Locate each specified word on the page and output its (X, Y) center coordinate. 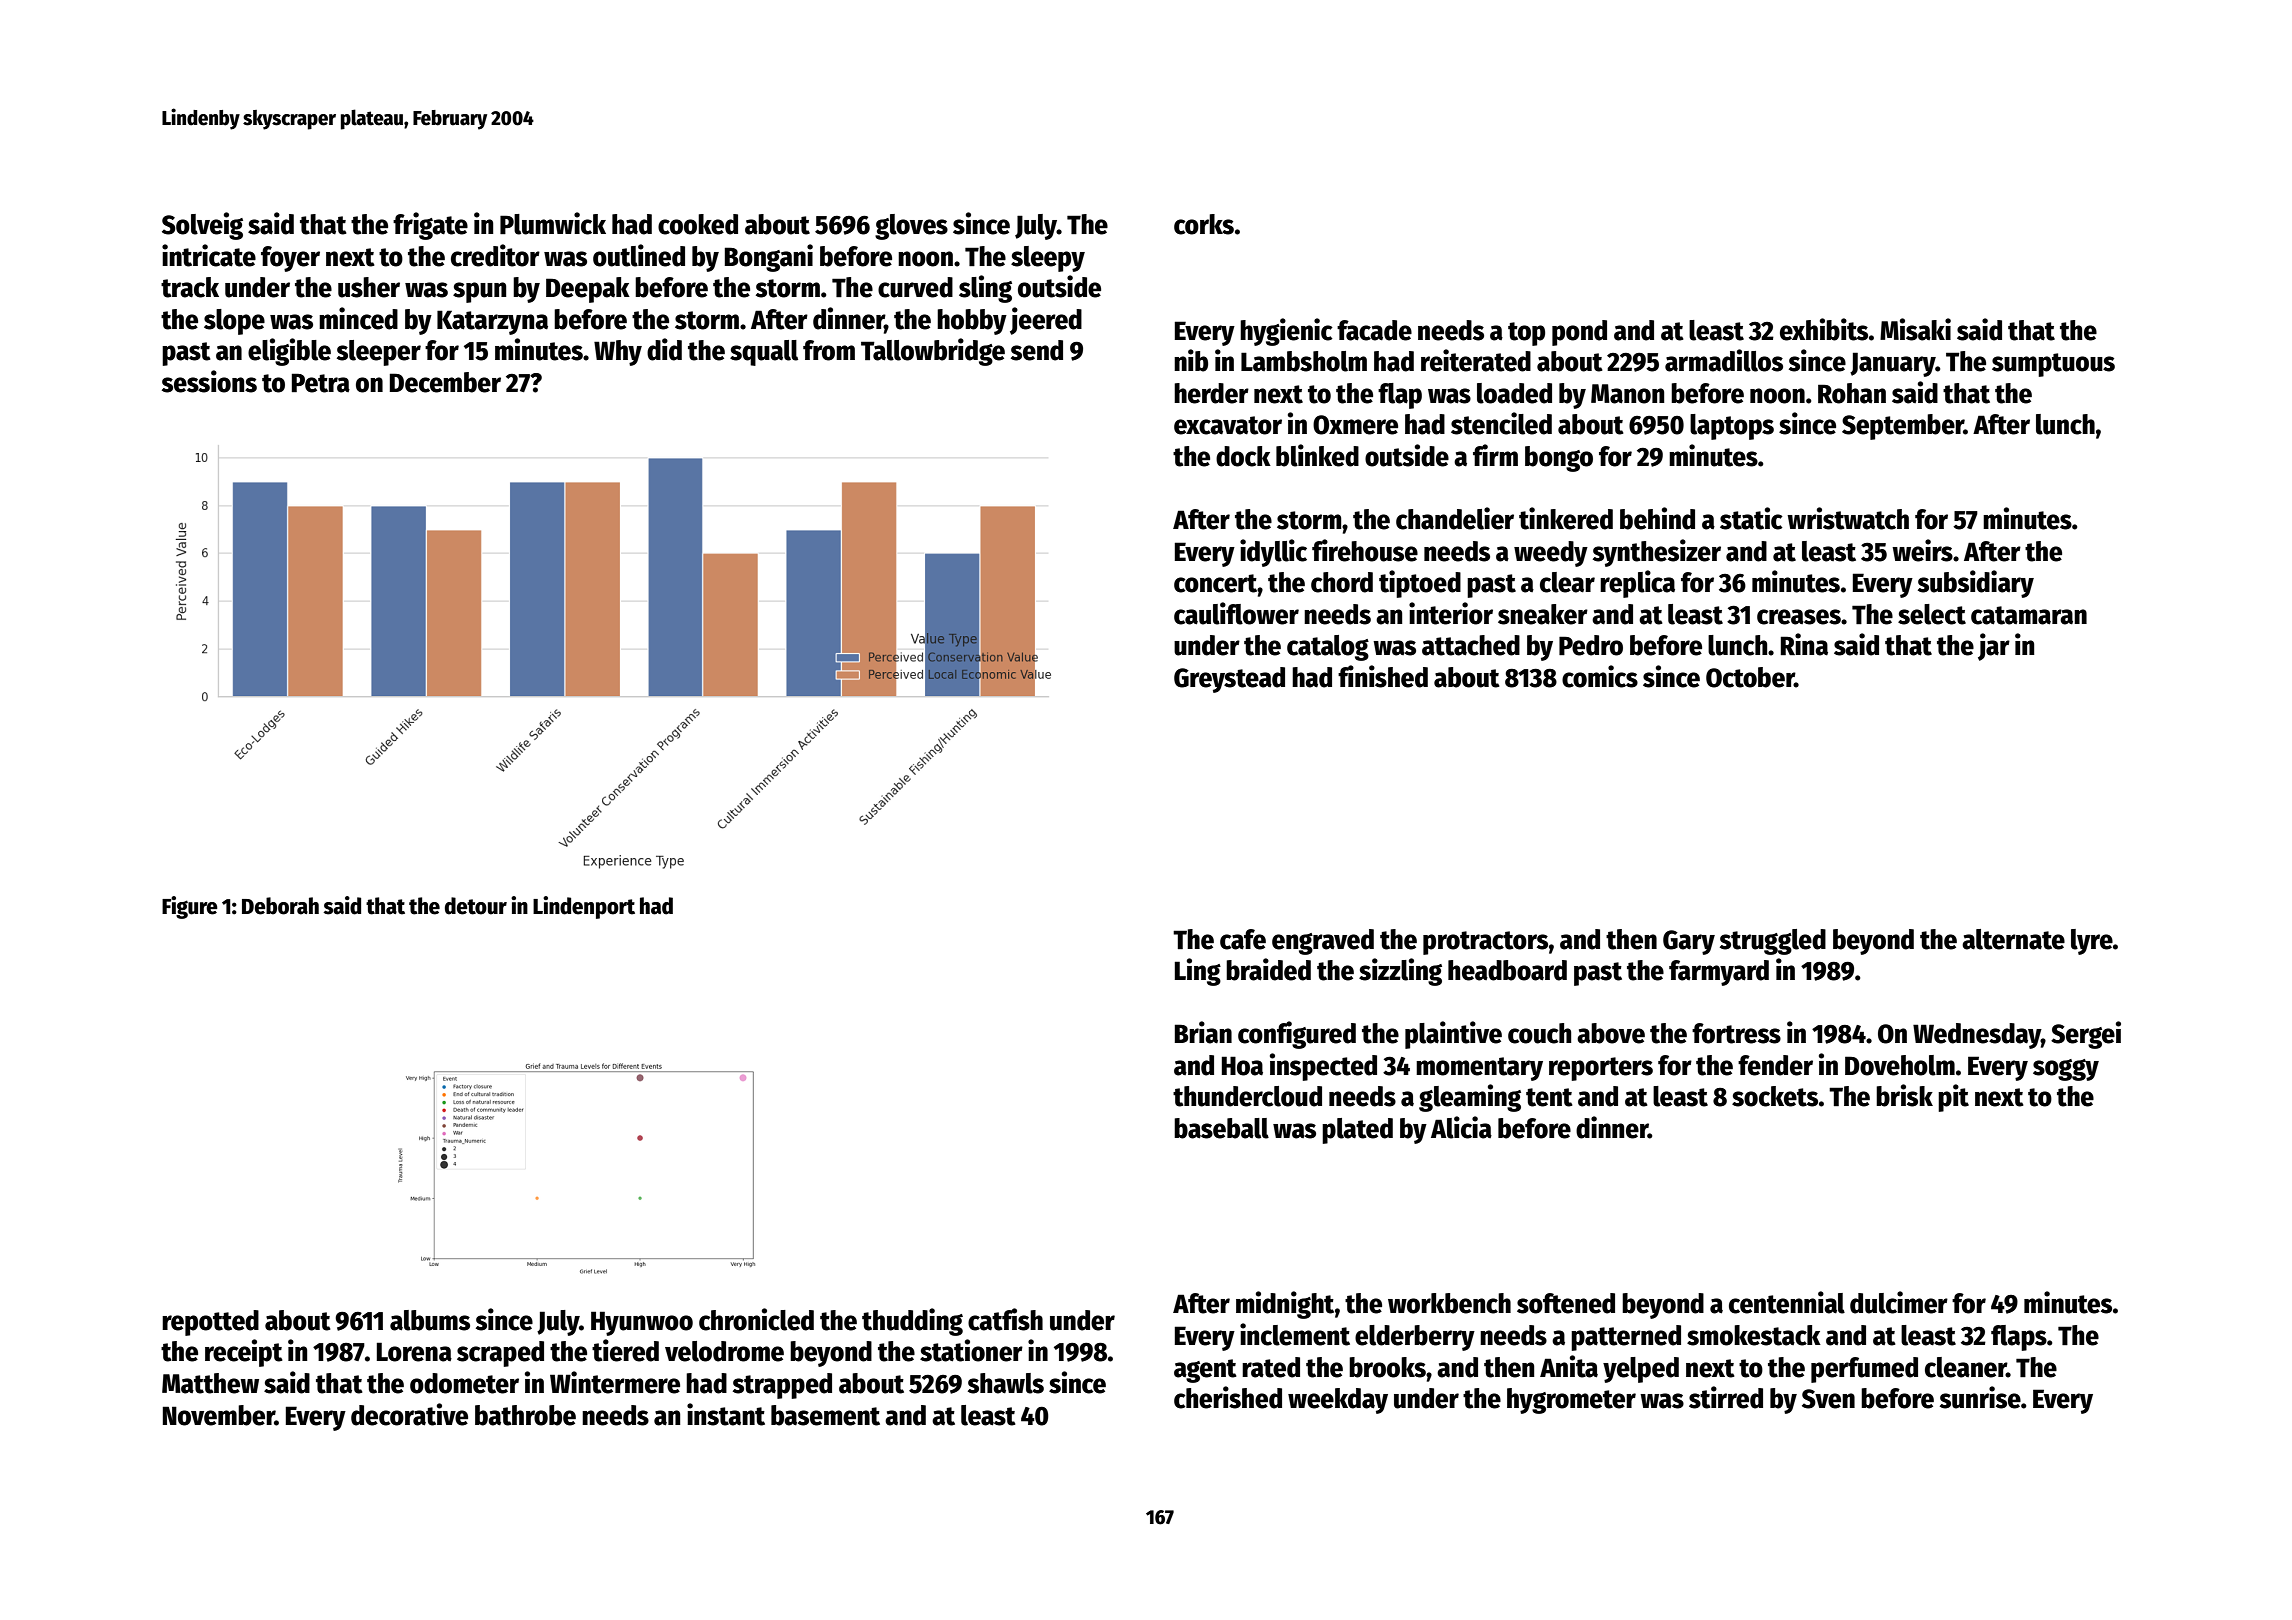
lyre (2092, 942)
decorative (409, 1414)
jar (1994, 647)
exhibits (1824, 329)
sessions (209, 381)
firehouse (1365, 550)
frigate (430, 226)
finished (1383, 676)
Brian (1203, 1032)
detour (476, 906)
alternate (2013, 939)
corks (1204, 224)
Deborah (280, 906)
